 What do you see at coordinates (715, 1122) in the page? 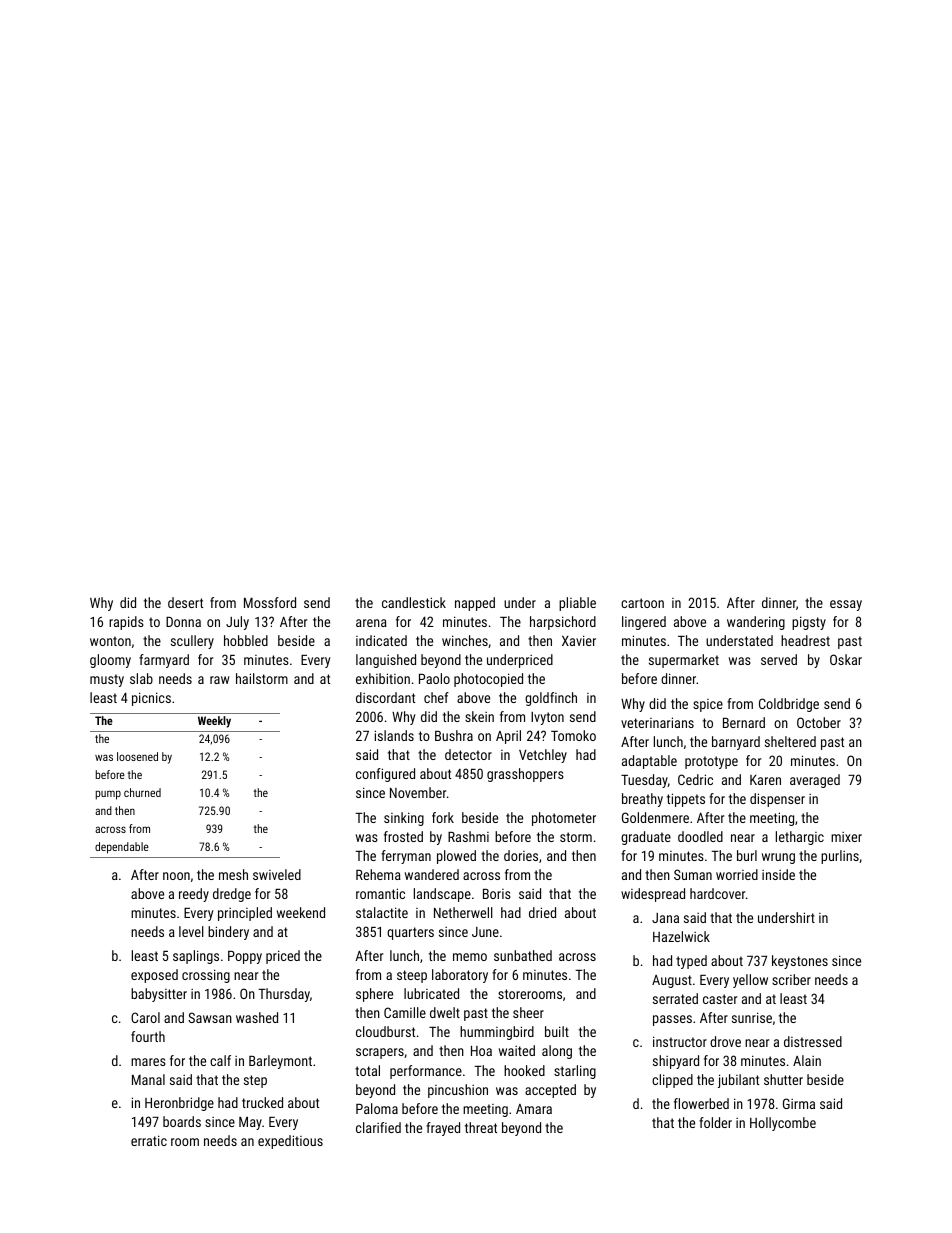
I see `folder` at bounding box center [715, 1122].
